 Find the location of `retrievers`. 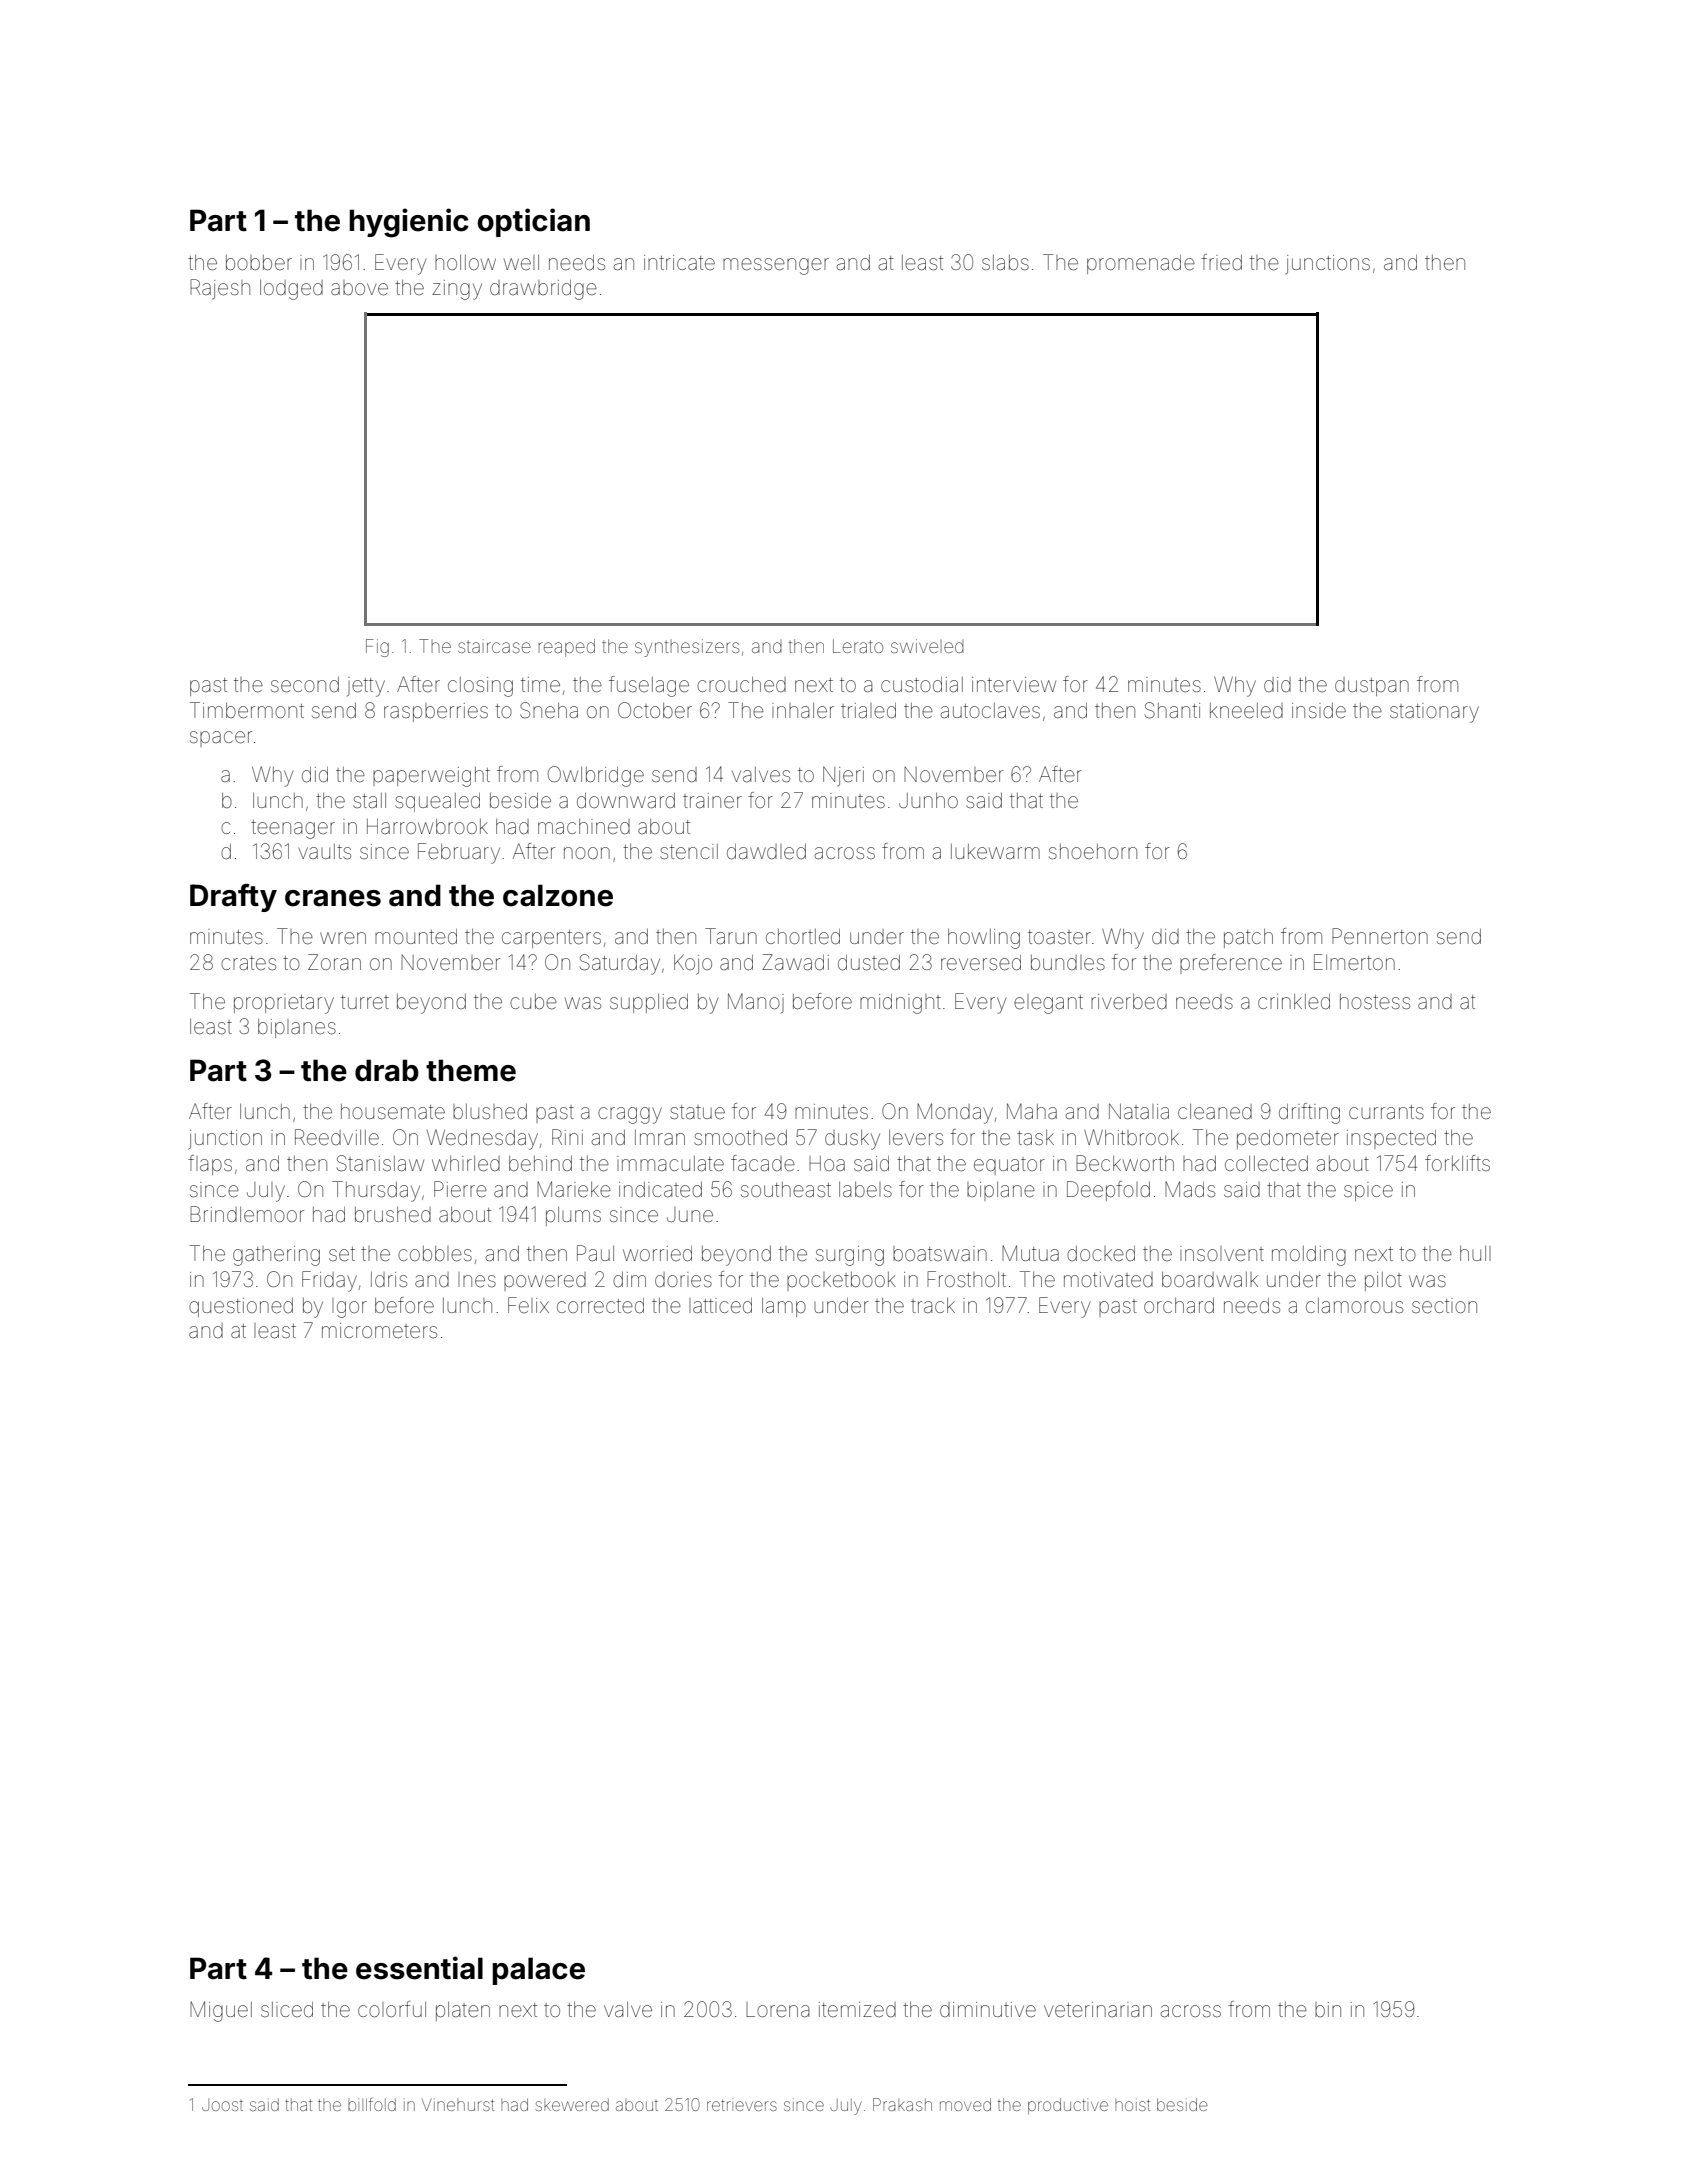

retrievers is located at coordinates (742, 2105).
